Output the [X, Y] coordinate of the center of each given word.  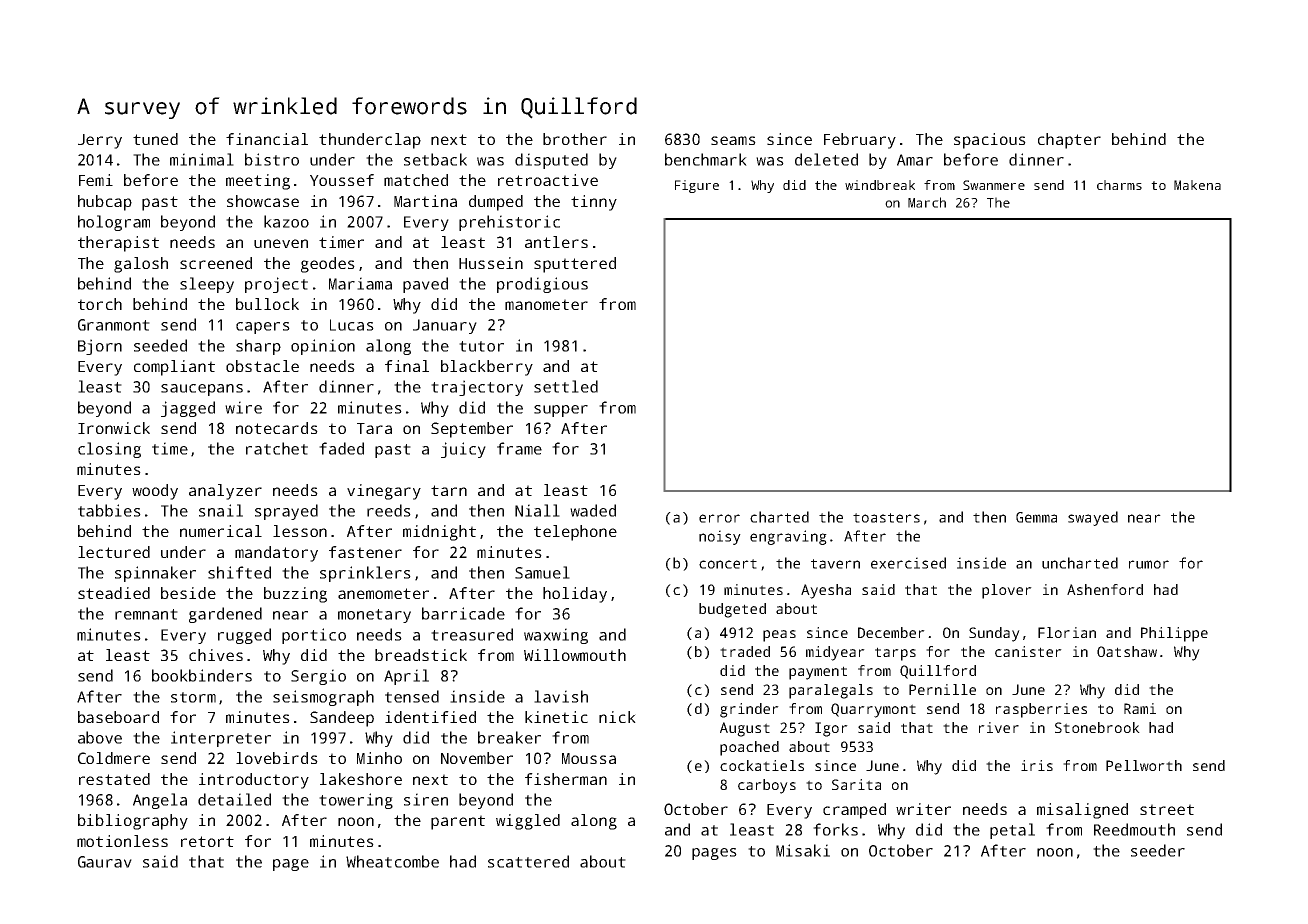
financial [267, 139]
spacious [990, 141]
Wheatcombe [392, 861]
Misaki [803, 850]
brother [575, 139]
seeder [1158, 850]
